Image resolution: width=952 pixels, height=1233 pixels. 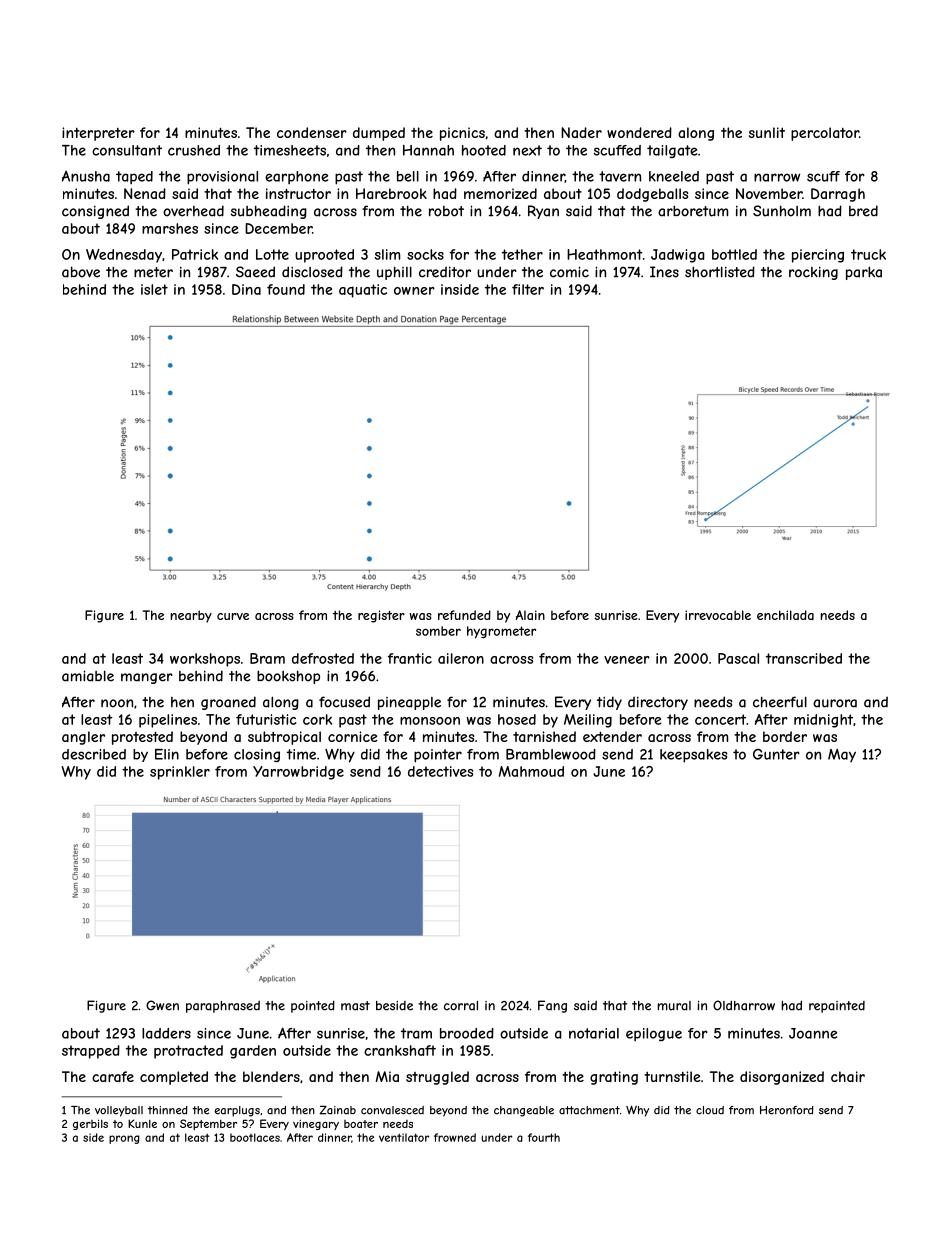 What do you see at coordinates (785, 615) in the screenshot?
I see `enchilada` at bounding box center [785, 615].
